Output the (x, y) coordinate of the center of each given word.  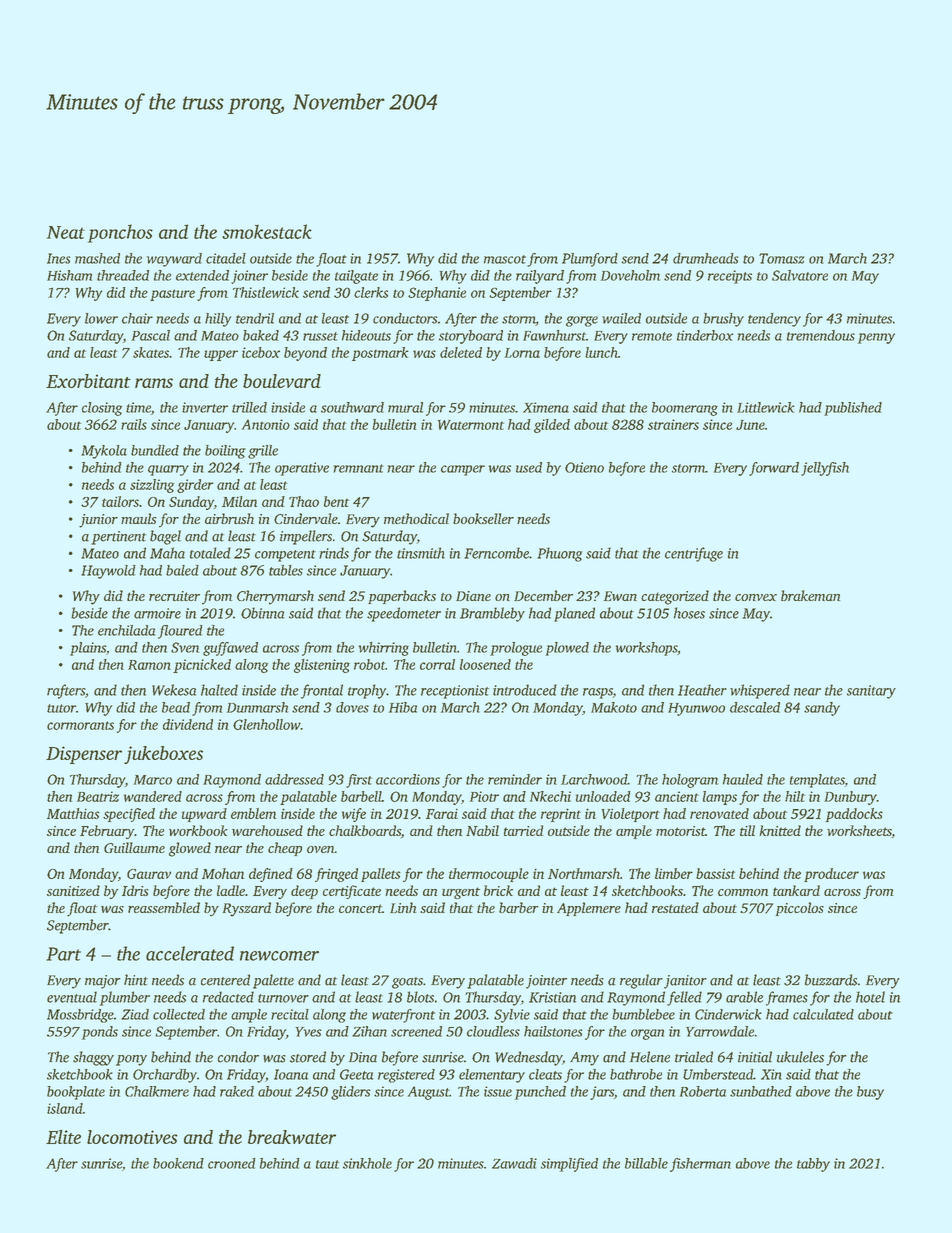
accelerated (190, 953)
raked (237, 1091)
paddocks (854, 815)
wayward (174, 260)
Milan (239, 501)
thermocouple (489, 875)
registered (406, 1076)
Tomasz (782, 258)
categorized (675, 597)
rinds (334, 553)
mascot (505, 259)
